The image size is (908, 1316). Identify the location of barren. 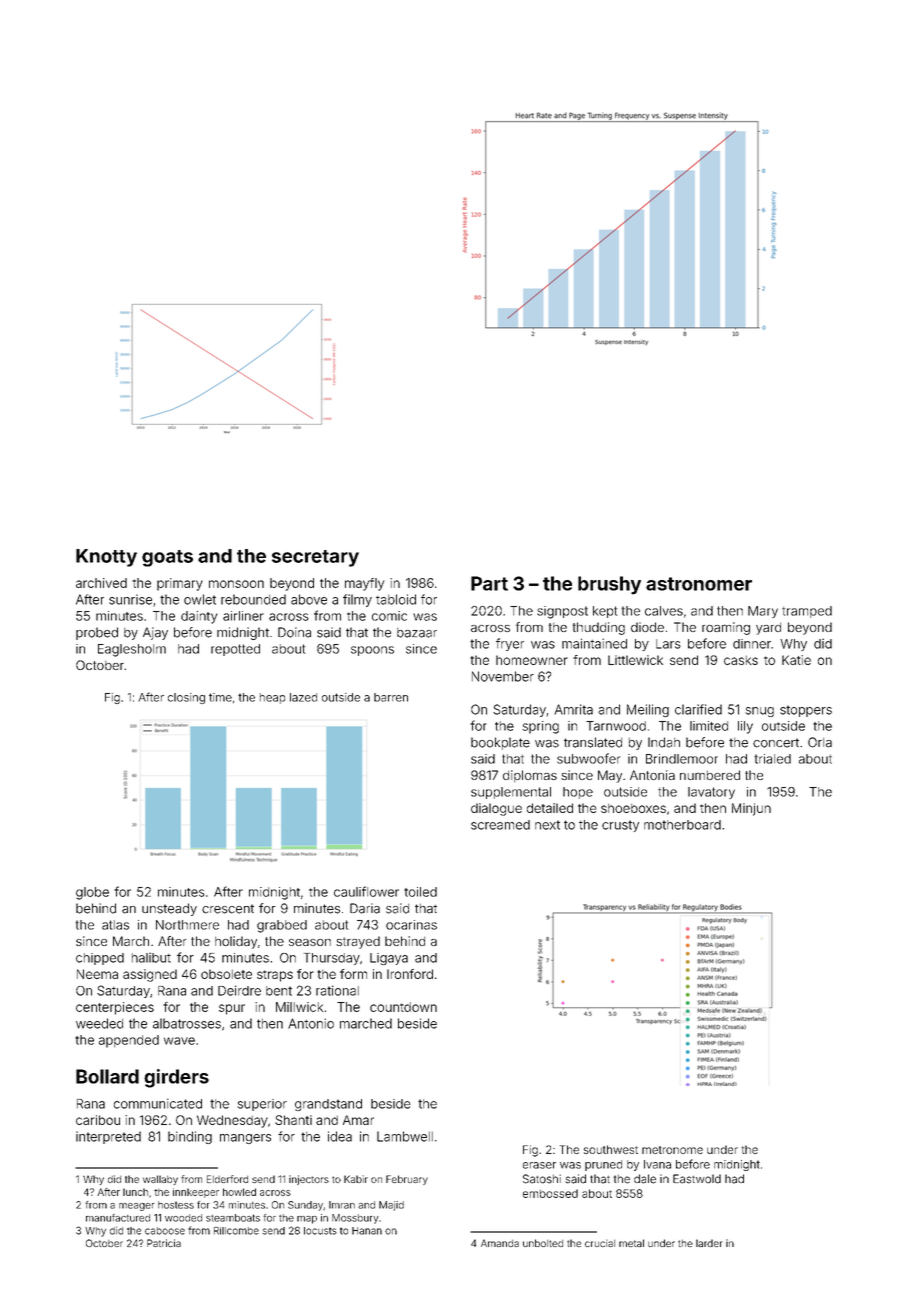
(391, 697).
